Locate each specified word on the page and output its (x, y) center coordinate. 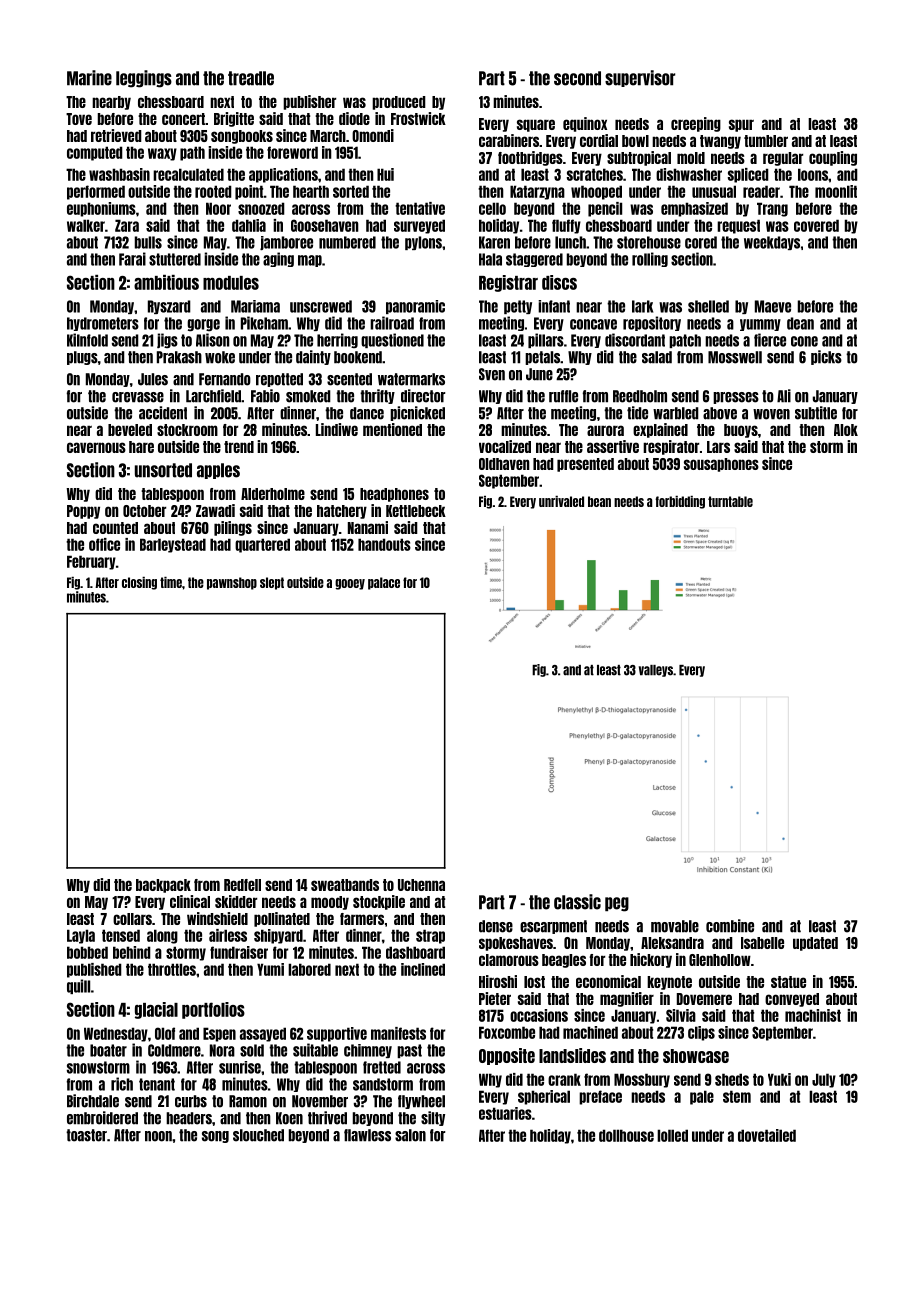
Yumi (270, 969)
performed (96, 192)
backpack (163, 886)
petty (518, 307)
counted (115, 528)
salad (657, 357)
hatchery (342, 512)
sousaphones (721, 465)
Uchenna (421, 885)
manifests (398, 1033)
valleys (656, 671)
